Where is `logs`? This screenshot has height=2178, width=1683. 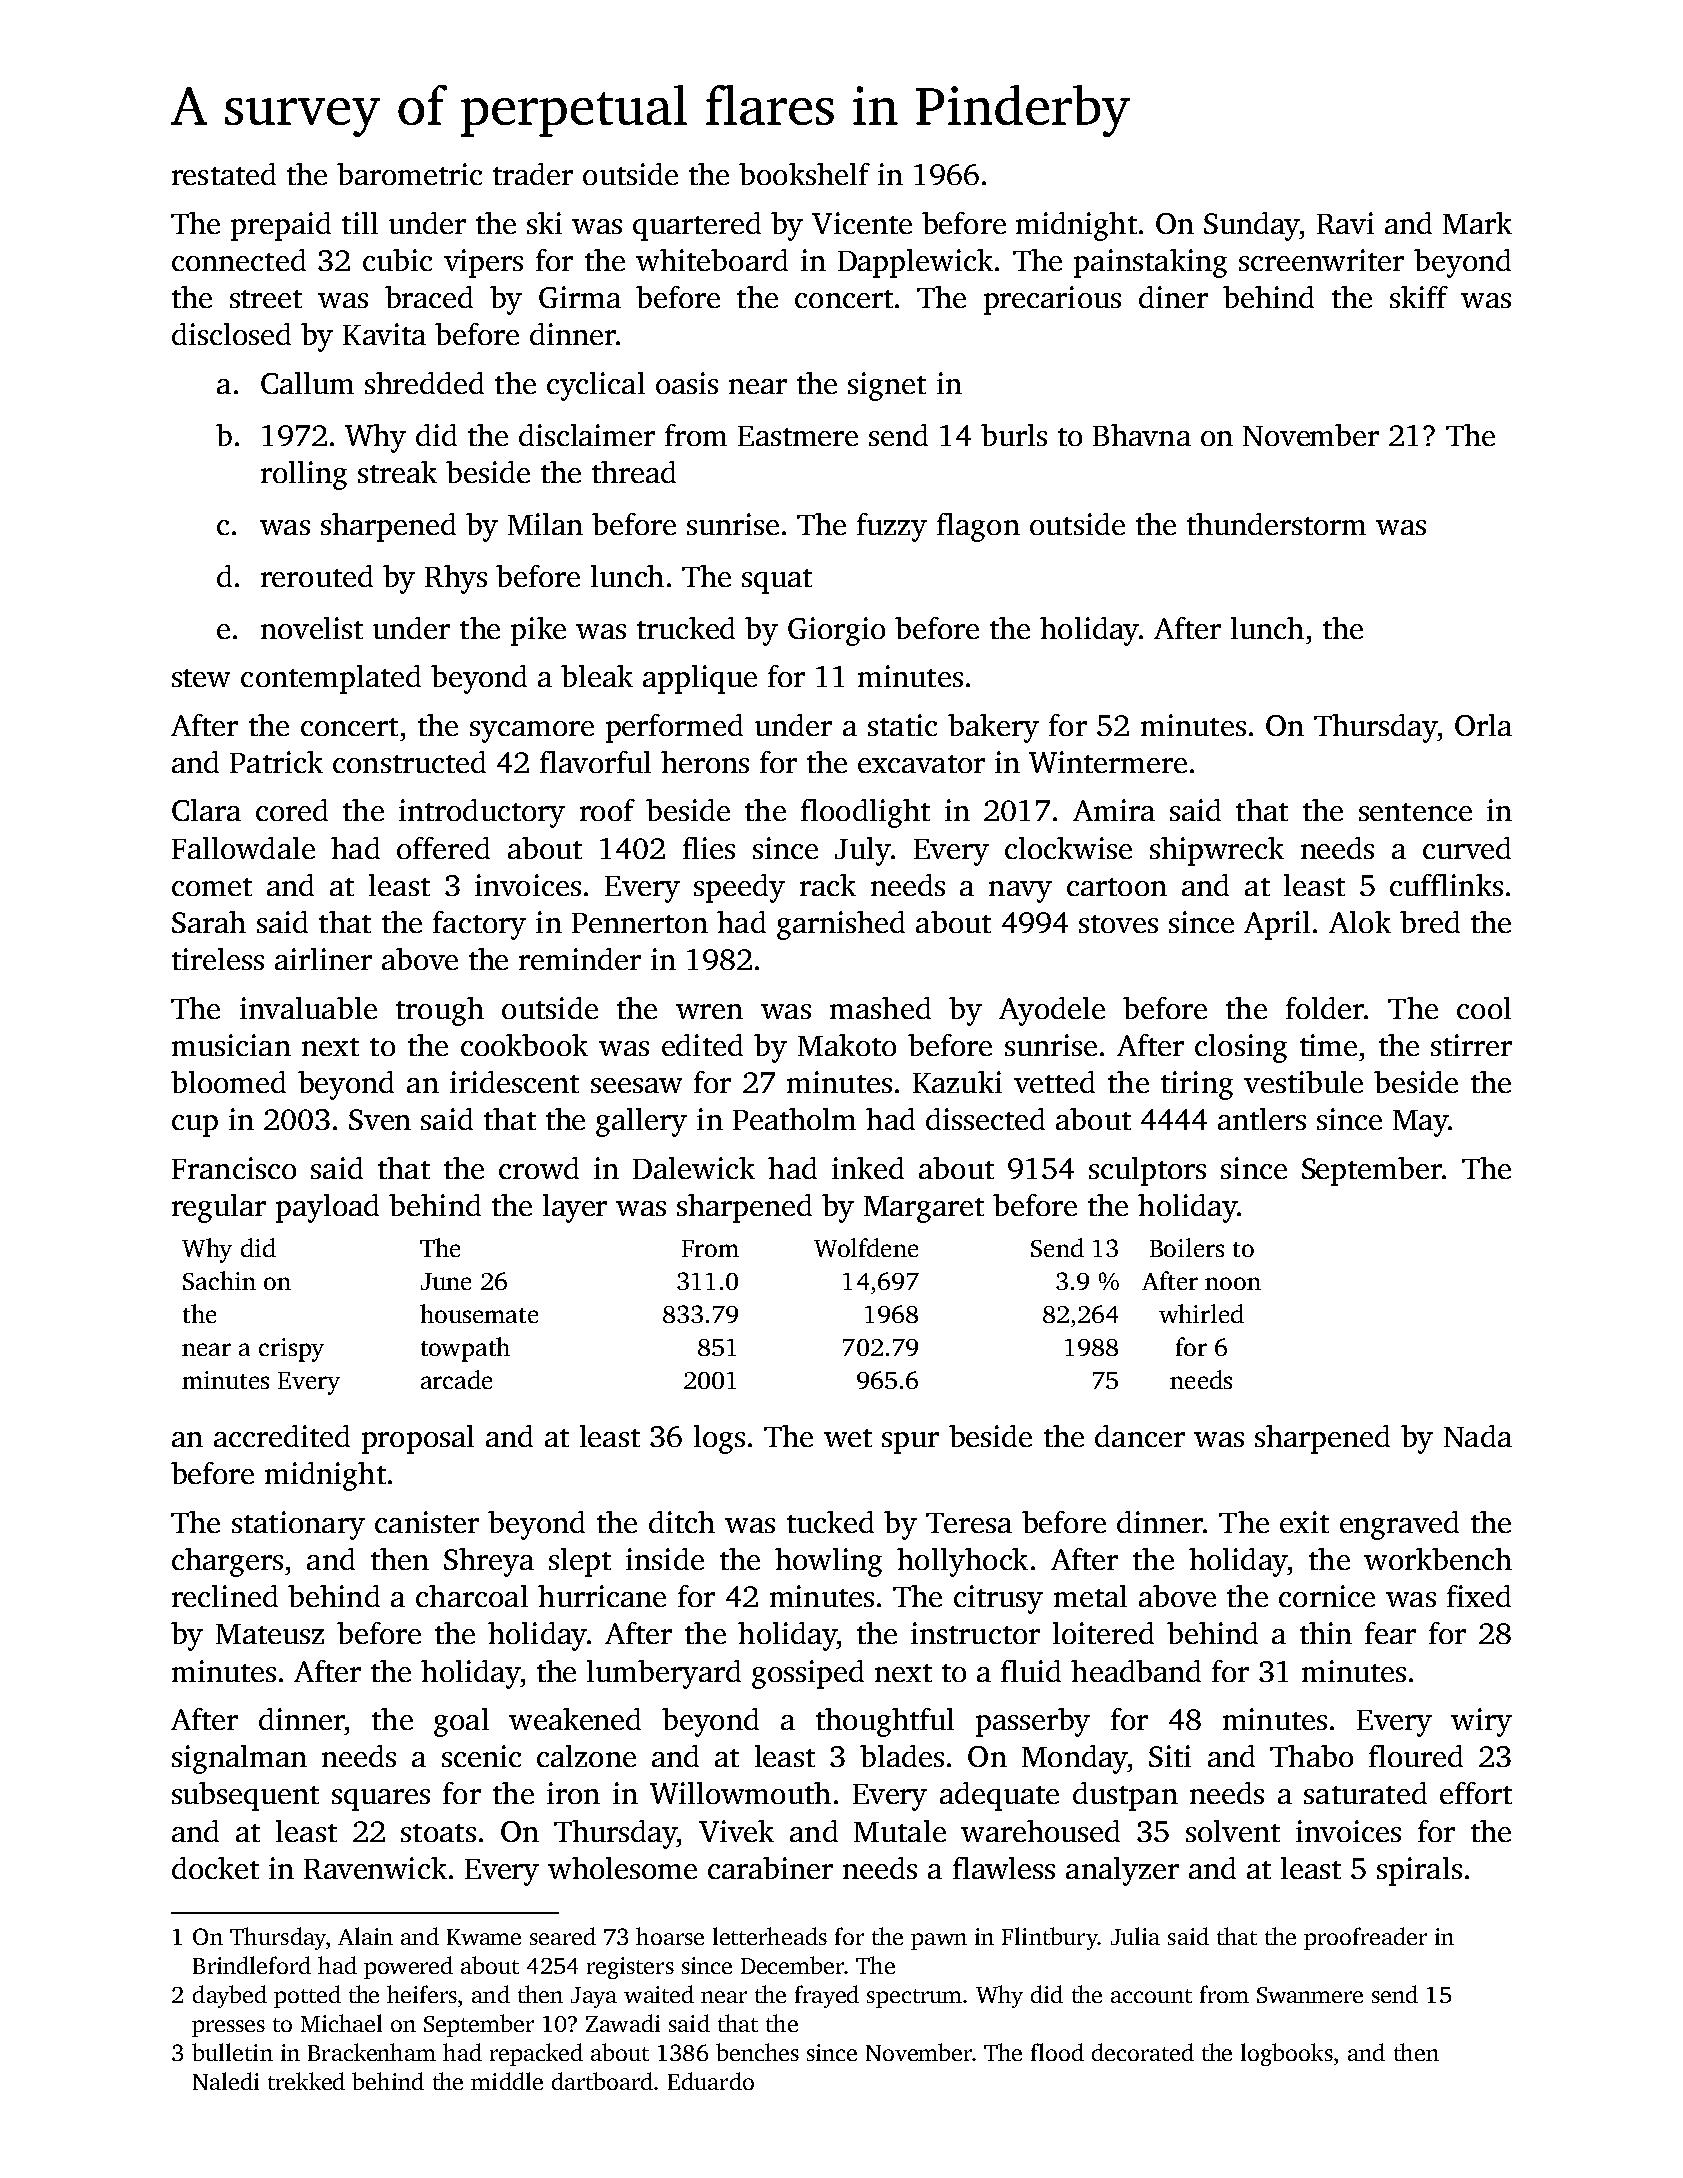
logs is located at coordinates (719, 1439).
